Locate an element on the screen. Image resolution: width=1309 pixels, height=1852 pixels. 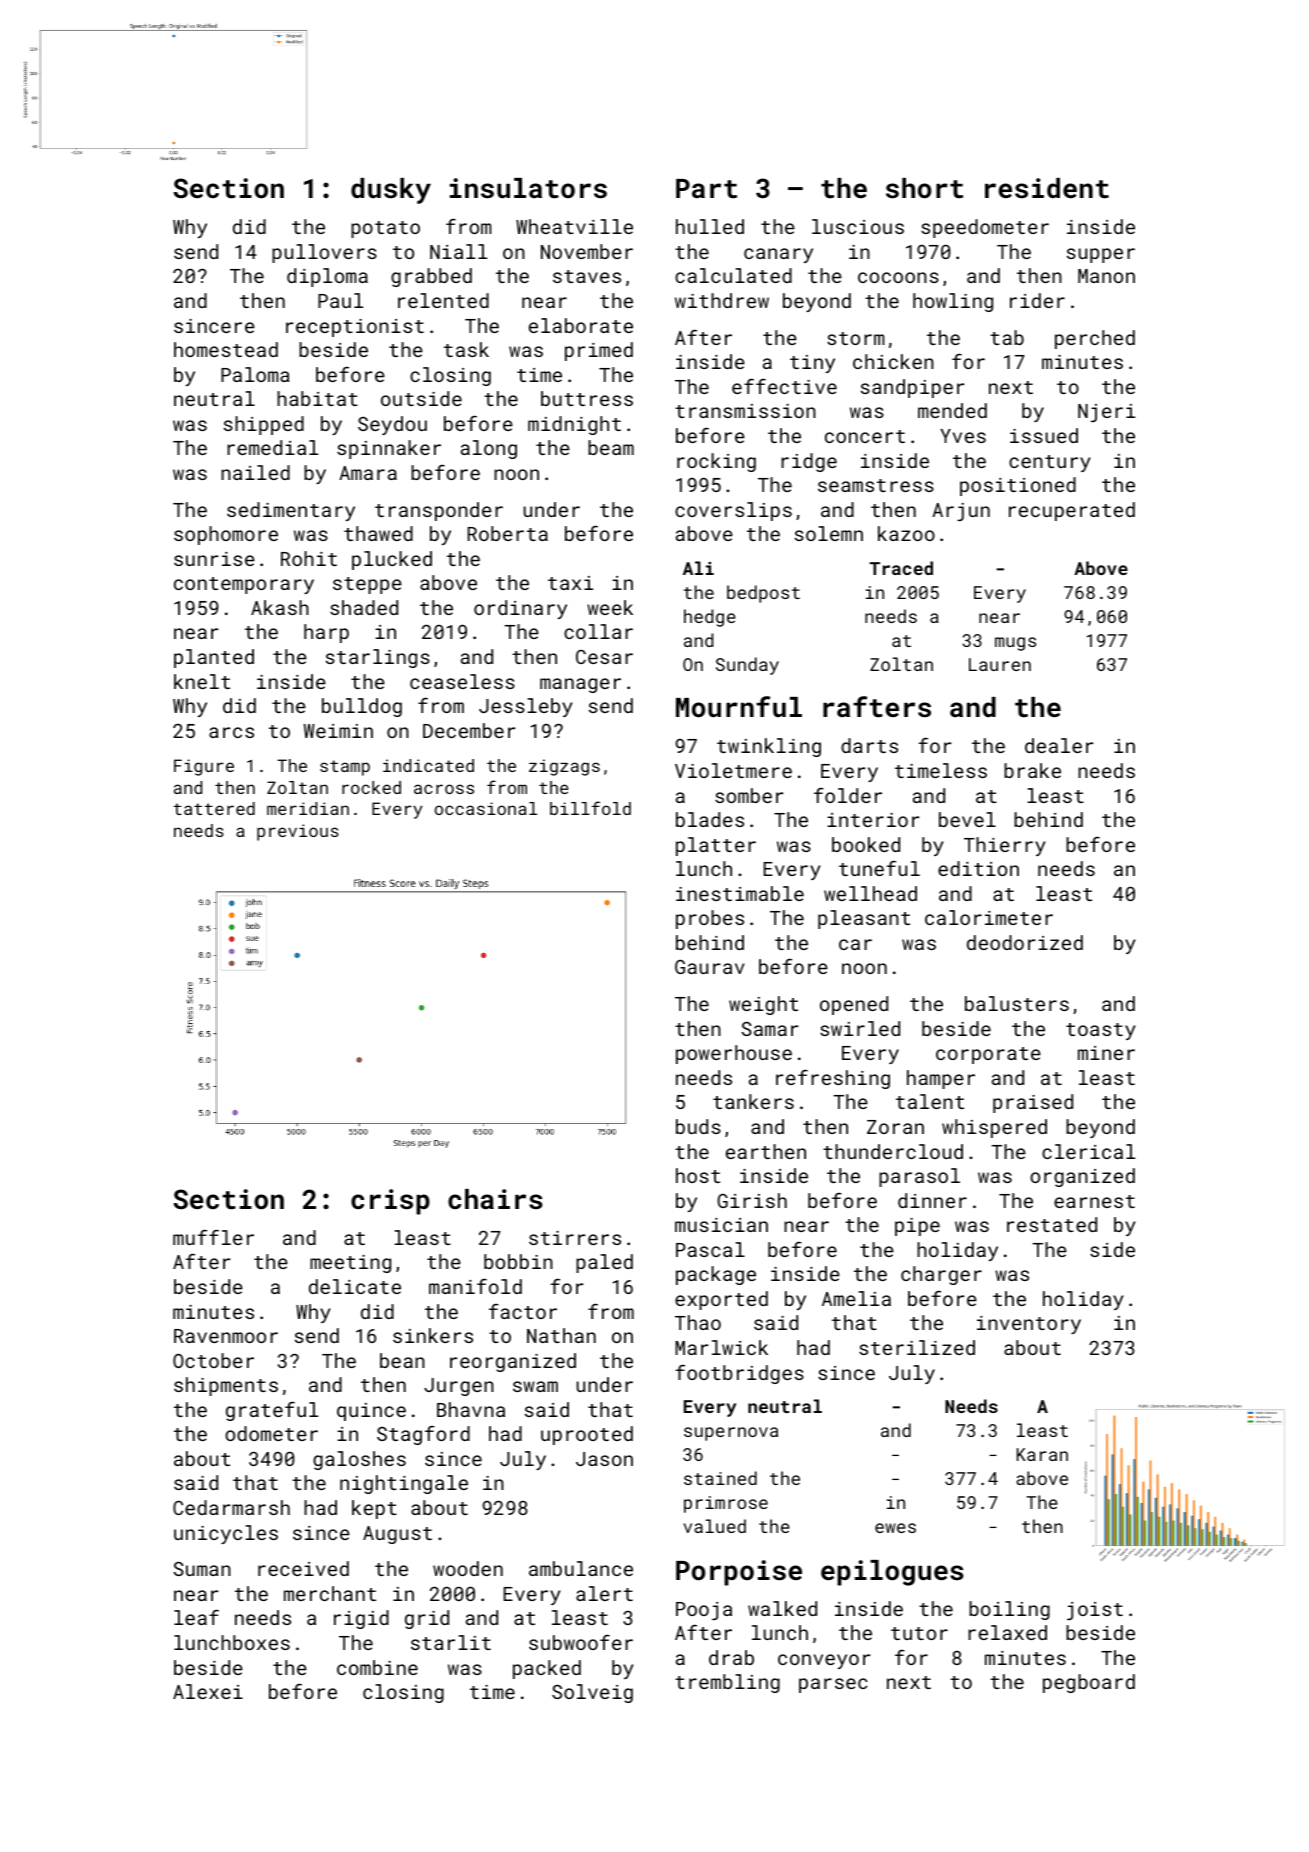
restated is located at coordinates (1052, 1224).
